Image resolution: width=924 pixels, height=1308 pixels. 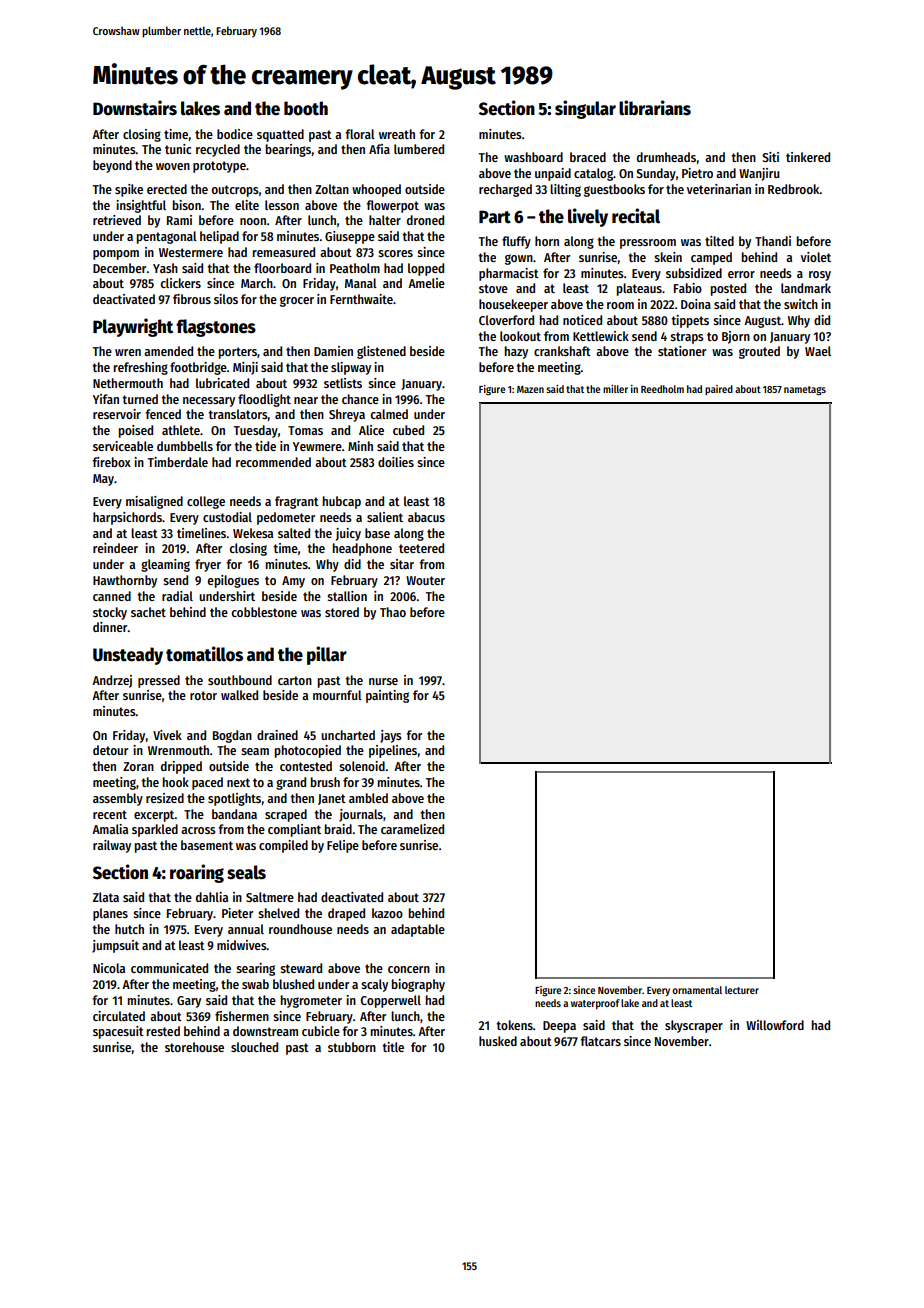 What do you see at coordinates (498, 1041) in the page?
I see `husked` at bounding box center [498, 1041].
